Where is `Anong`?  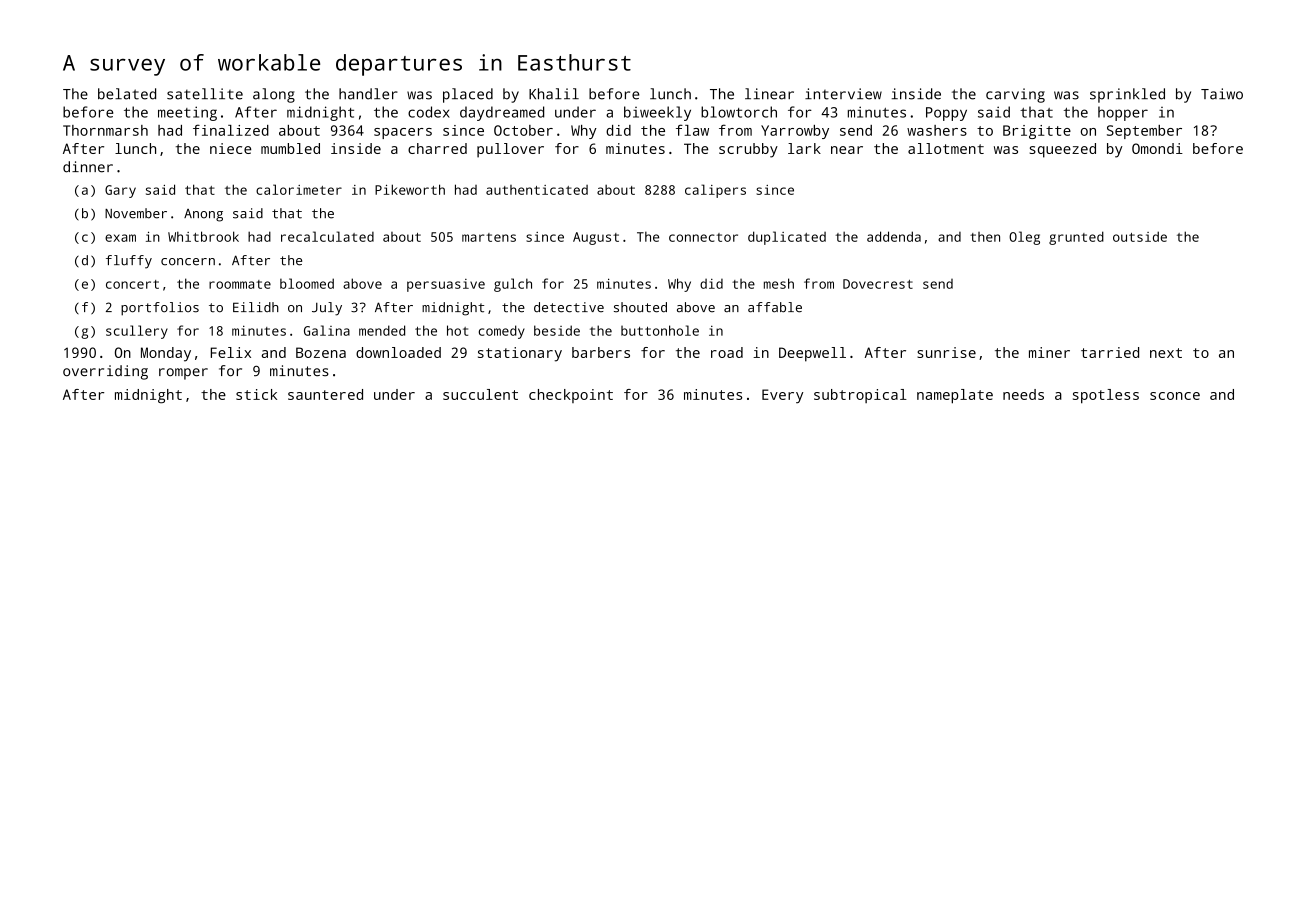
Anong is located at coordinates (203, 215).
